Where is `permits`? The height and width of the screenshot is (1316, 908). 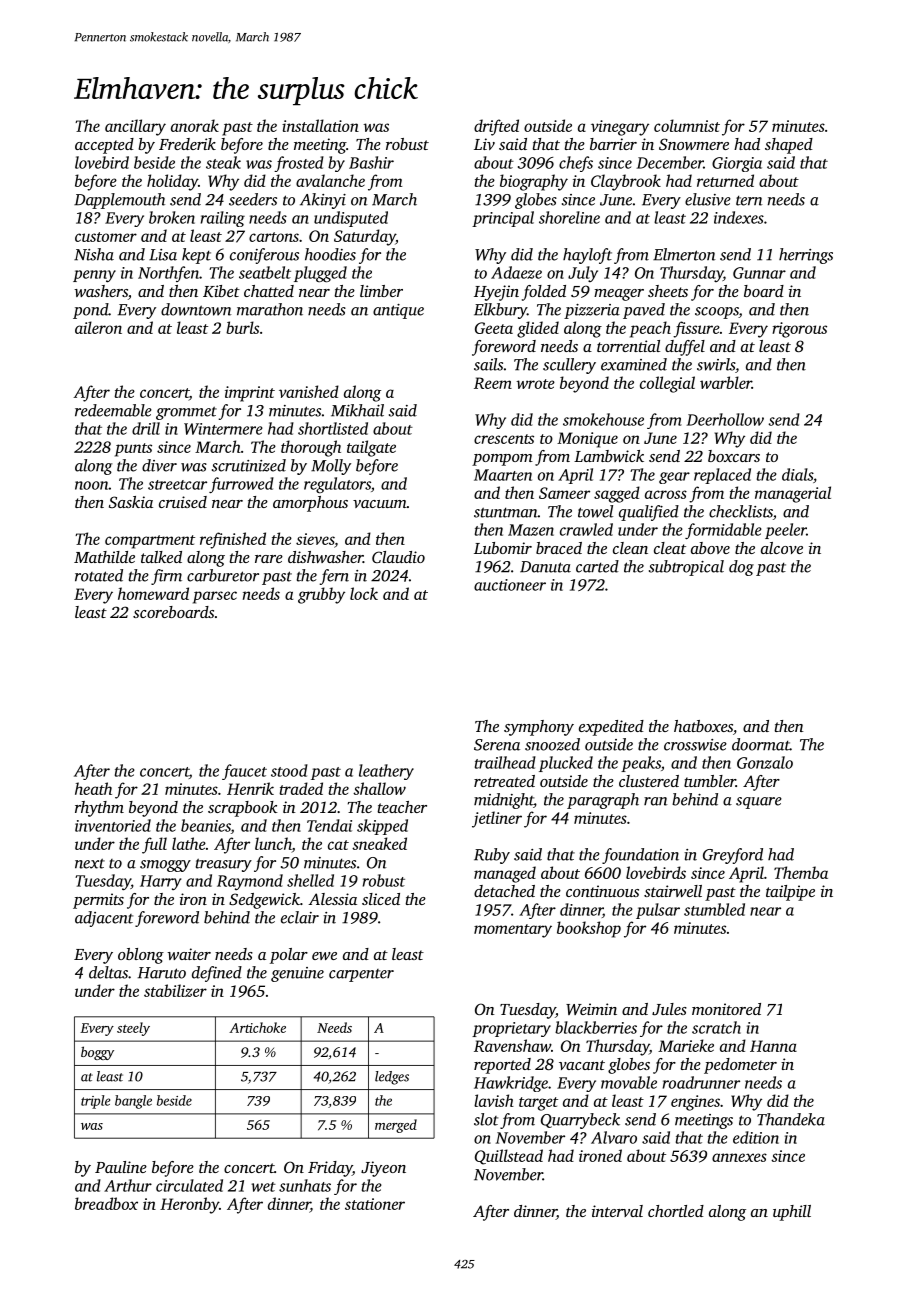
permits is located at coordinates (98, 901).
